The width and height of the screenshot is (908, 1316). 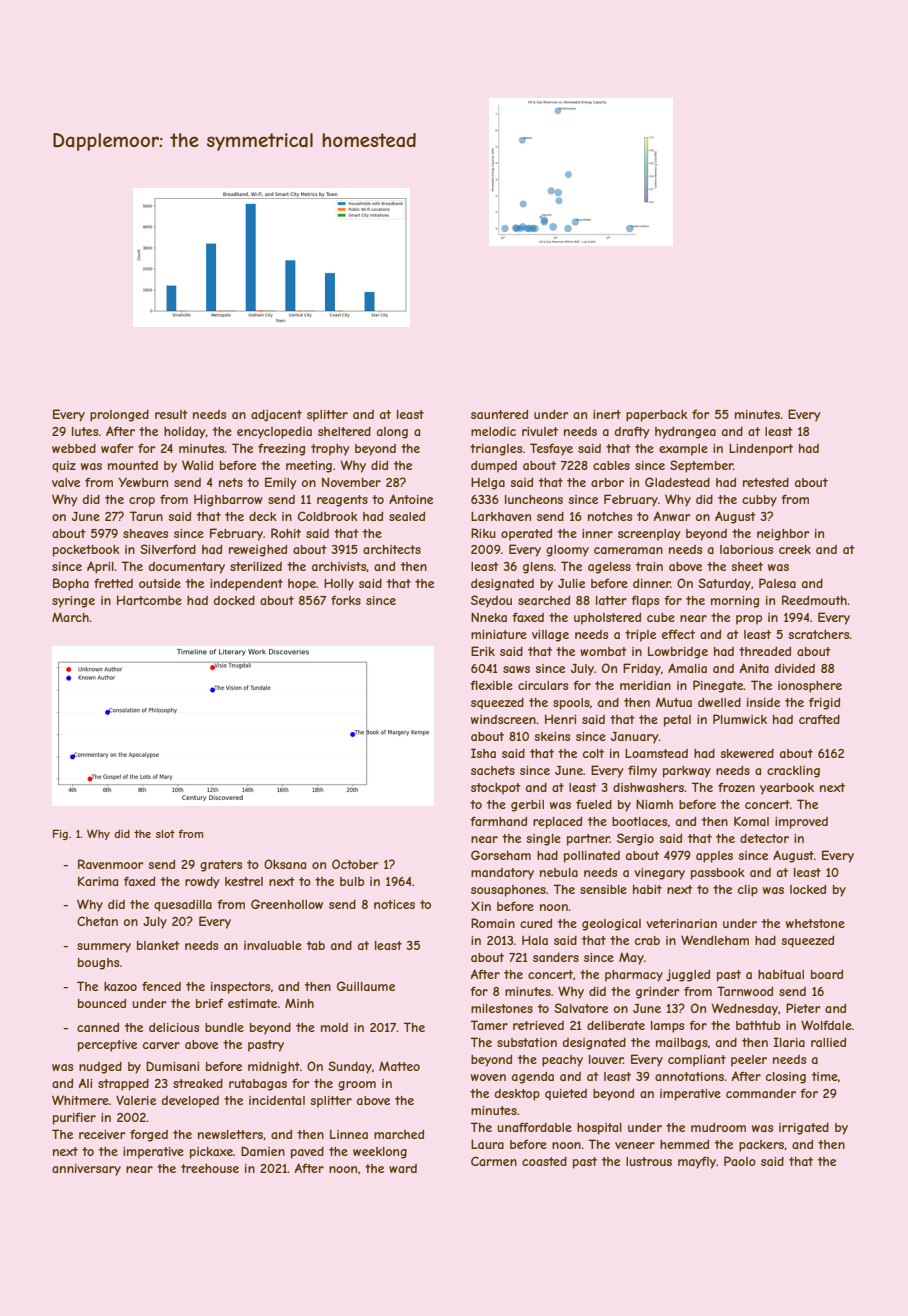 What do you see at coordinates (736, 787) in the screenshot?
I see `frozen` at bounding box center [736, 787].
